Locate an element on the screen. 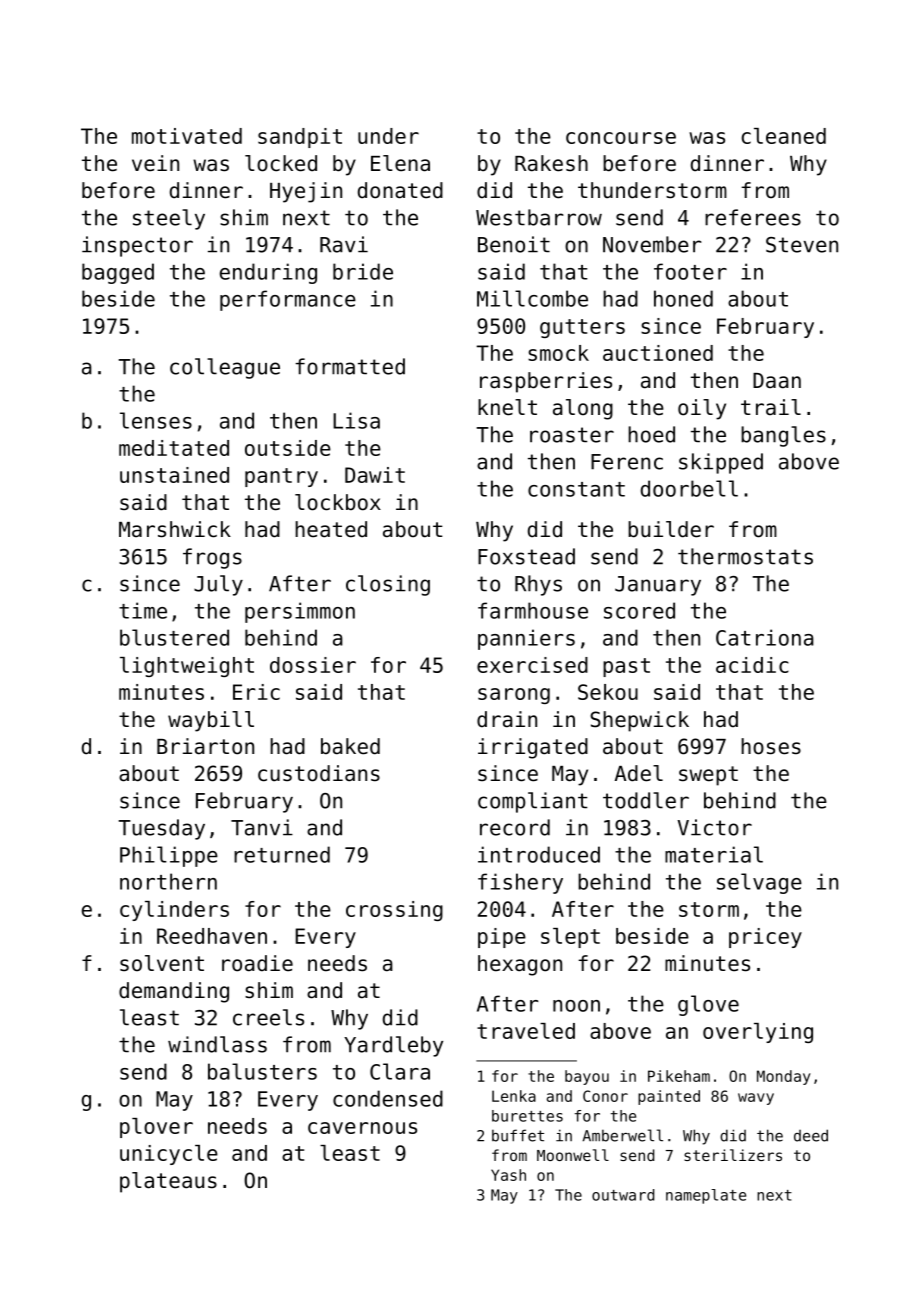 The image size is (924, 1314). motivated is located at coordinates (187, 136).
